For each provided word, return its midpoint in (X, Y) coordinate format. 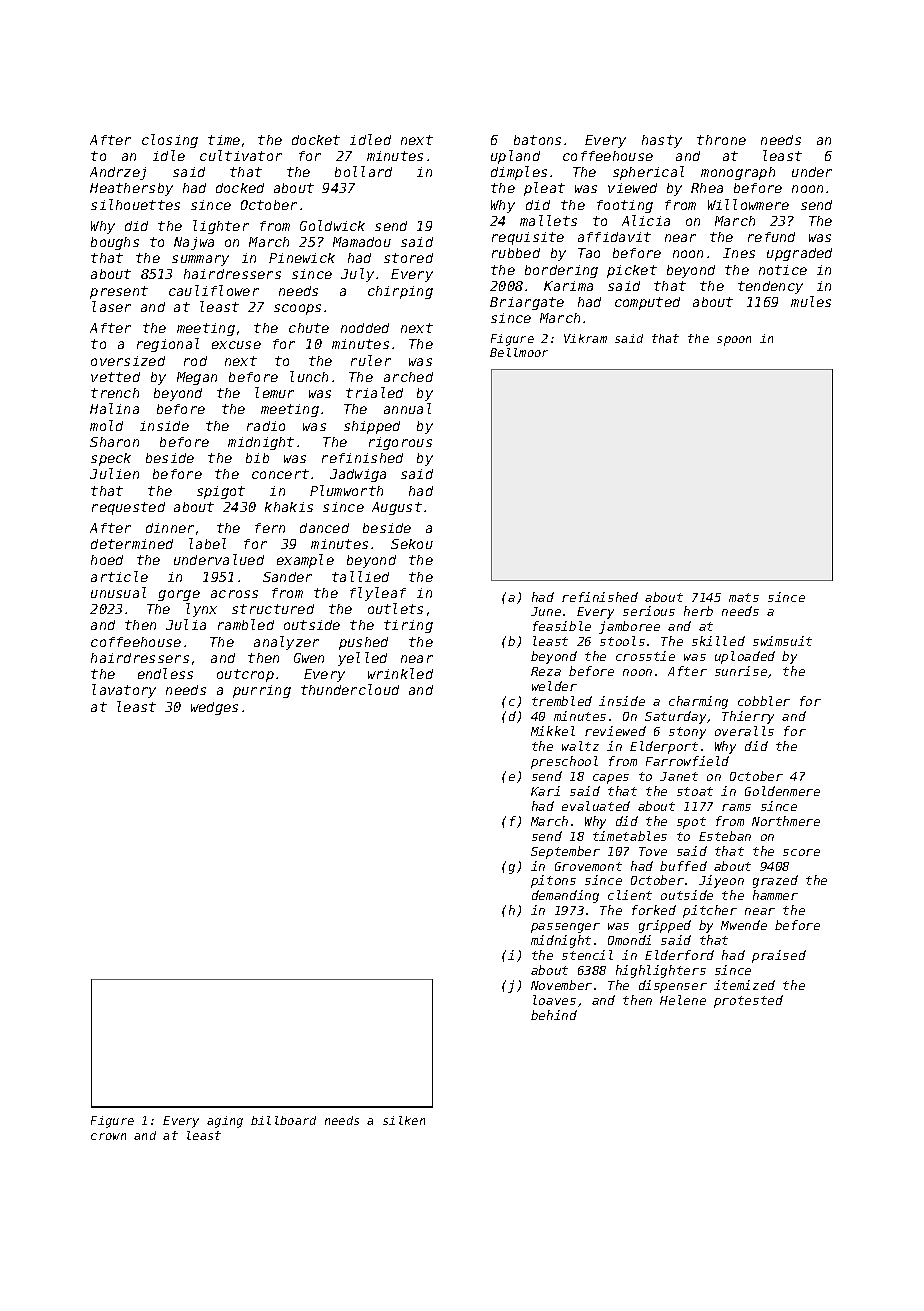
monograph (738, 173)
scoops (297, 309)
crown (108, 1136)
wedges (214, 708)
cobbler (764, 701)
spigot (221, 492)
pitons (553, 881)
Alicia (646, 220)
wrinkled (400, 673)
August (397, 508)
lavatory (124, 691)
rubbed (516, 253)
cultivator (241, 155)
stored (408, 258)
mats (744, 597)
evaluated (596, 806)
